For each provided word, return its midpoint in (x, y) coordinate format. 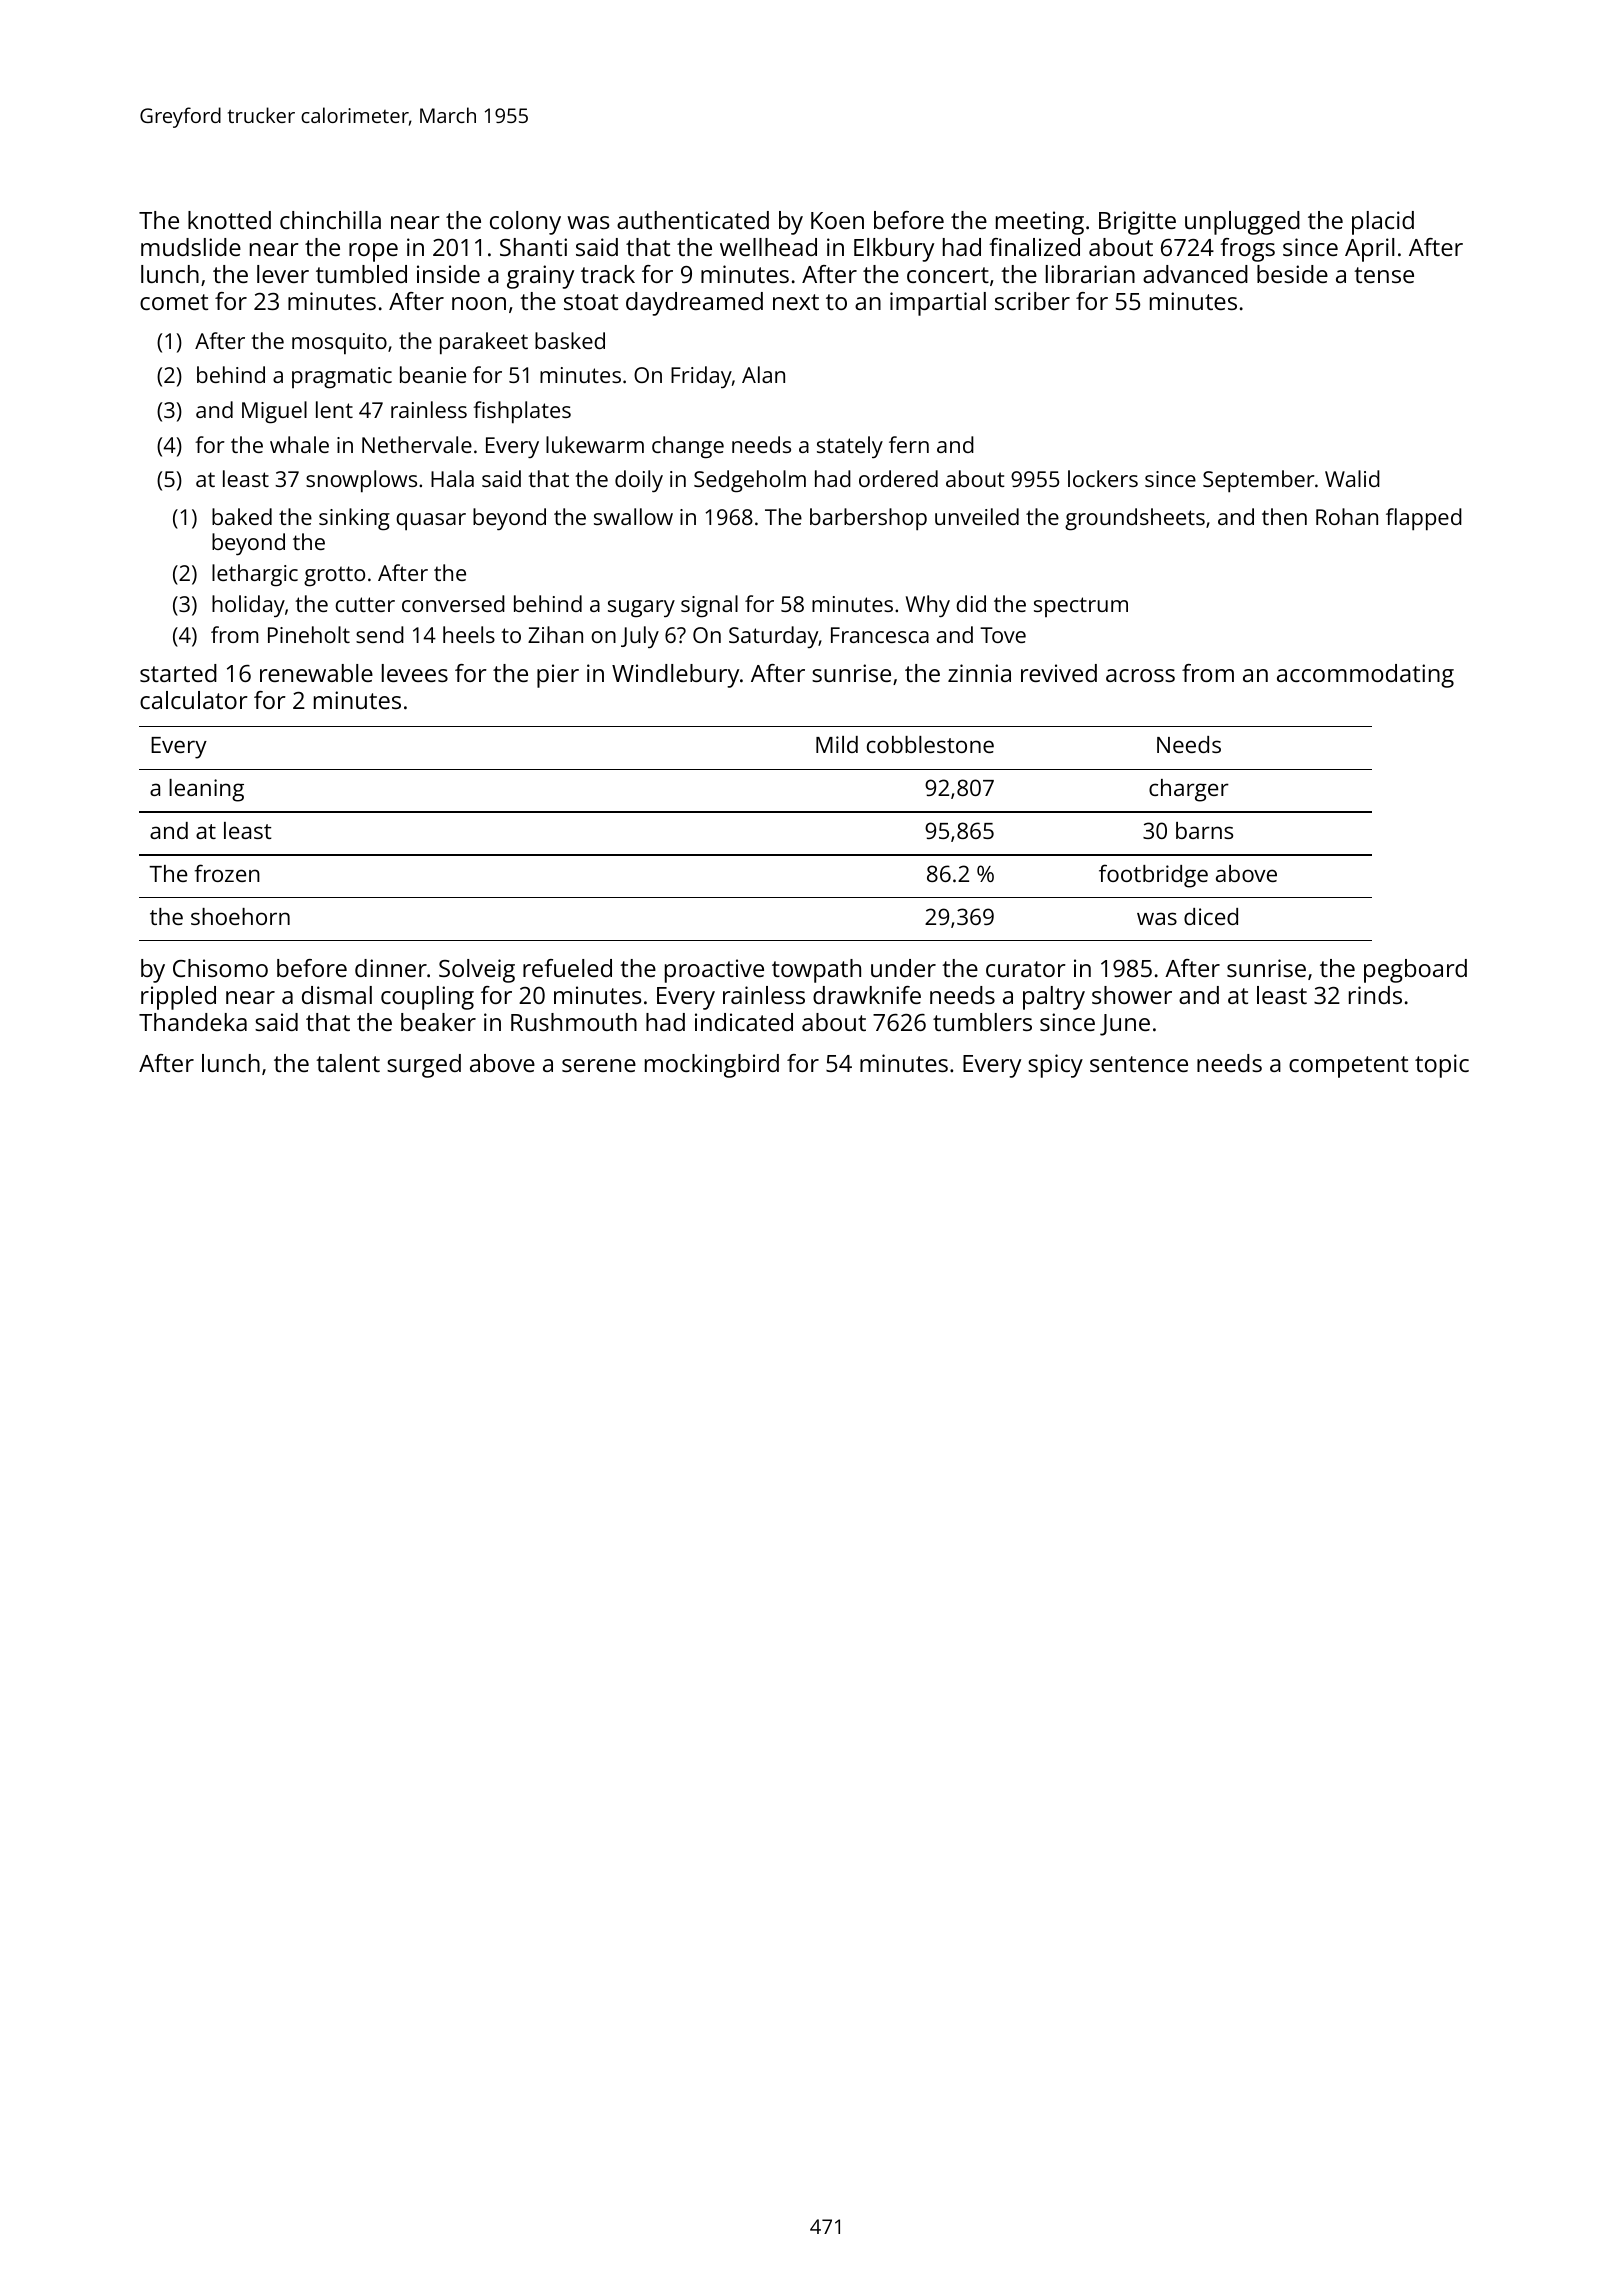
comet (174, 302)
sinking (354, 519)
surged (424, 1066)
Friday (701, 377)
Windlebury (675, 676)
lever (283, 274)
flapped (1424, 519)
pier (558, 676)
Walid (1352, 478)
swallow (633, 516)
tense (1384, 275)
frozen (227, 873)
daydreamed (694, 304)
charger (1189, 790)
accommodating (1365, 676)
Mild (837, 744)
